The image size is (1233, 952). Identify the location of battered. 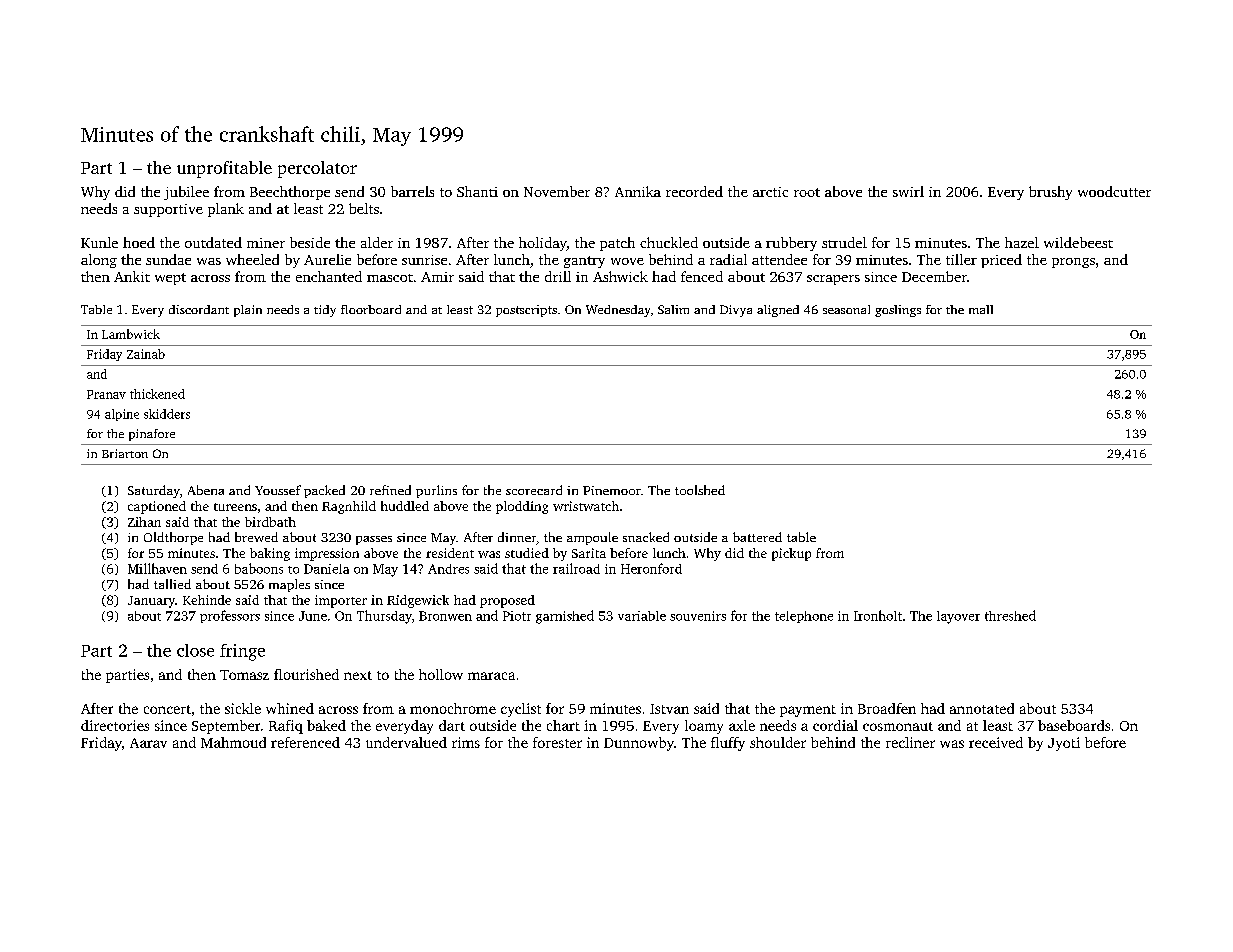
(757, 537).
